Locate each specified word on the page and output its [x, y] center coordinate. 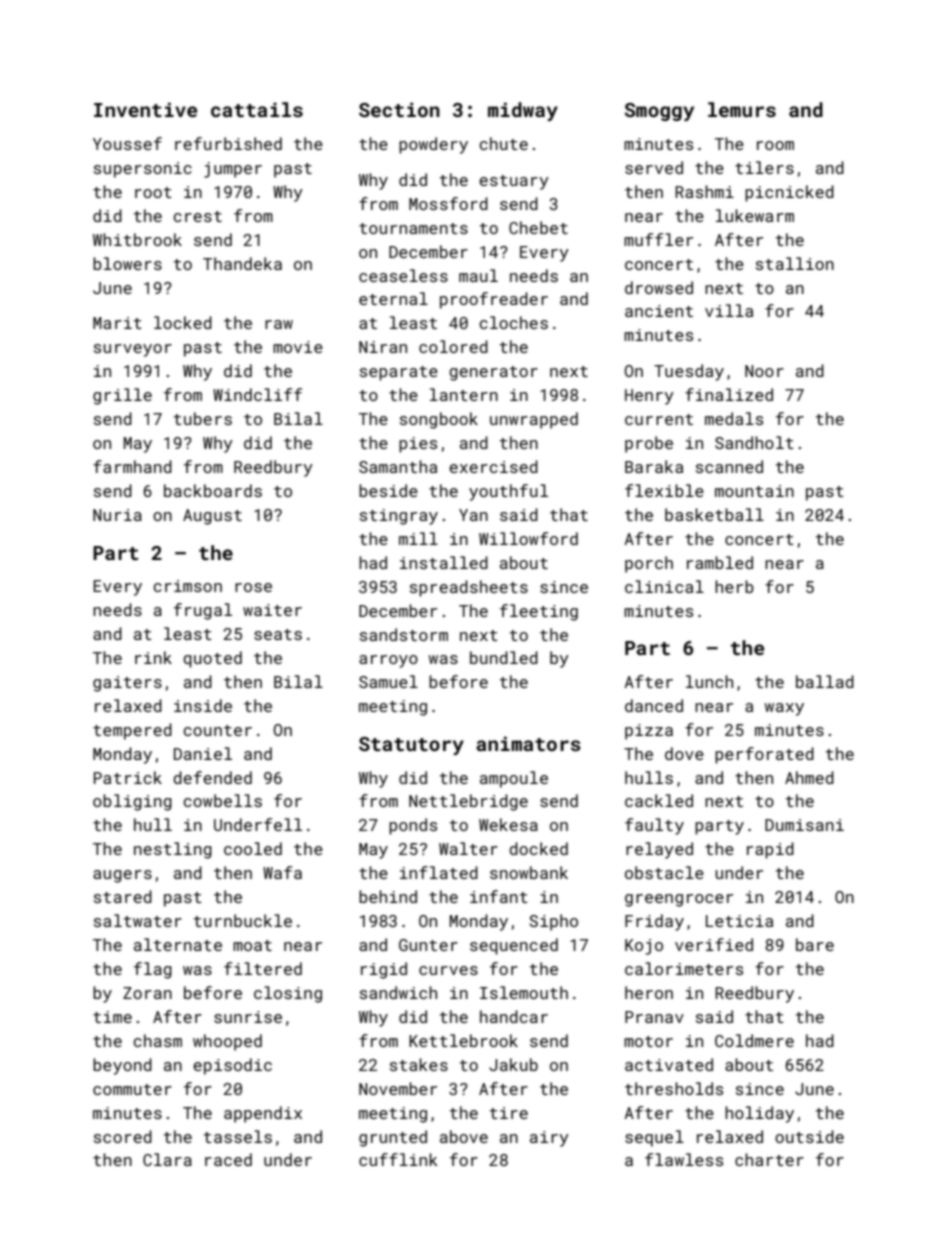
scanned [729, 466]
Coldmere [754, 1040]
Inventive [145, 109]
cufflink [398, 1159]
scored [123, 1136]
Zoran [147, 993]
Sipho [553, 922]
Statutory [411, 746]
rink [153, 657]
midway [523, 111]
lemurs [742, 109]
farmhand [132, 466]
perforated [764, 755]
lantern [464, 394]
